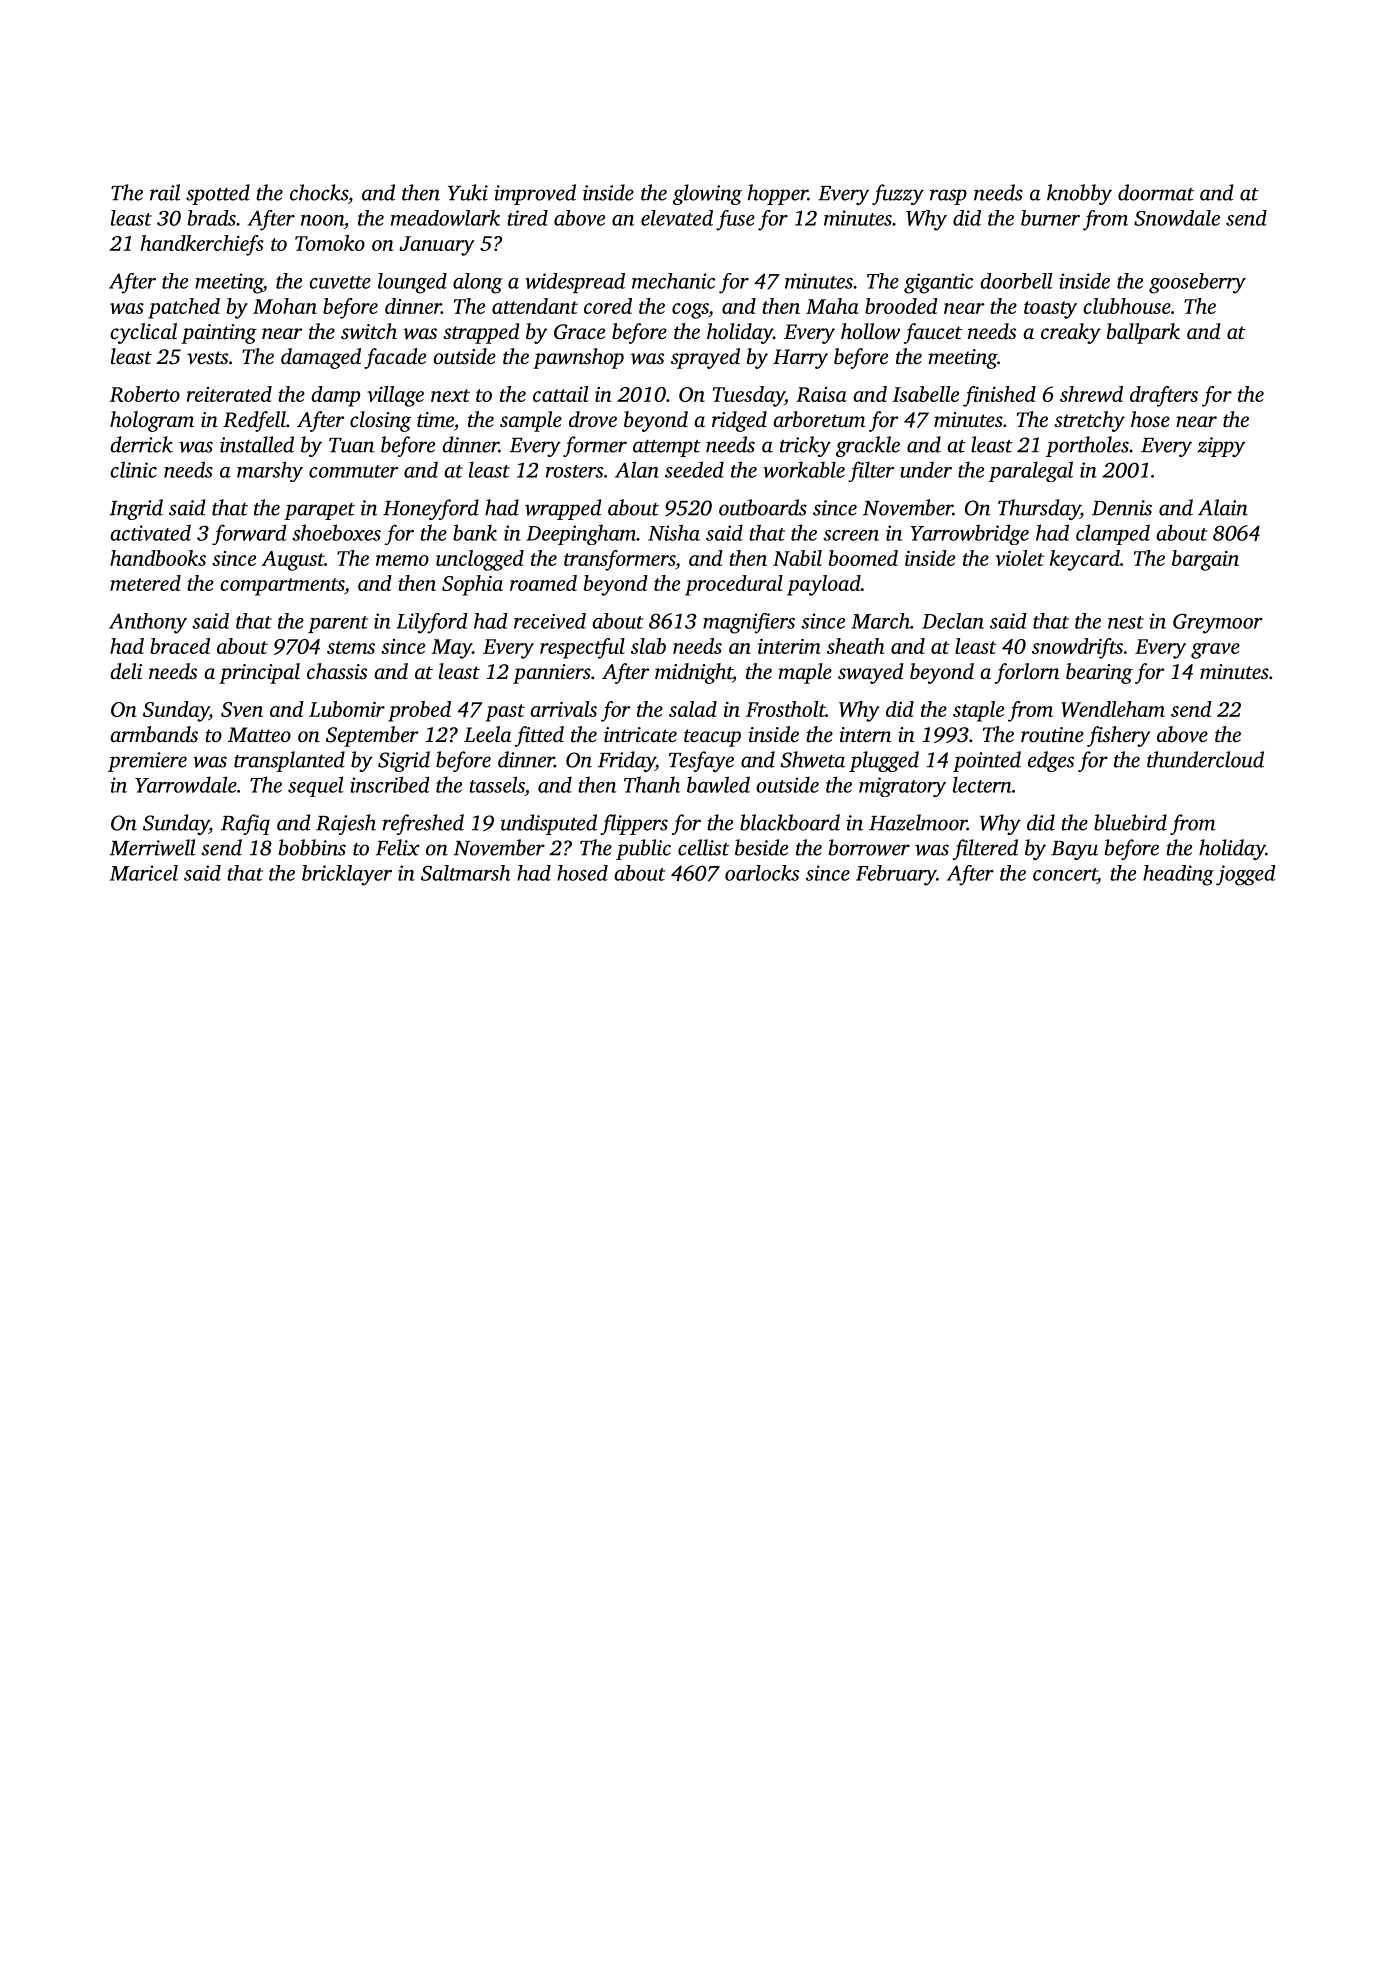 The image size is (1386, 1969). What do you see at coordinates (778, 194) in the document?
I see `hopper` at bounding box center [778, 194].
